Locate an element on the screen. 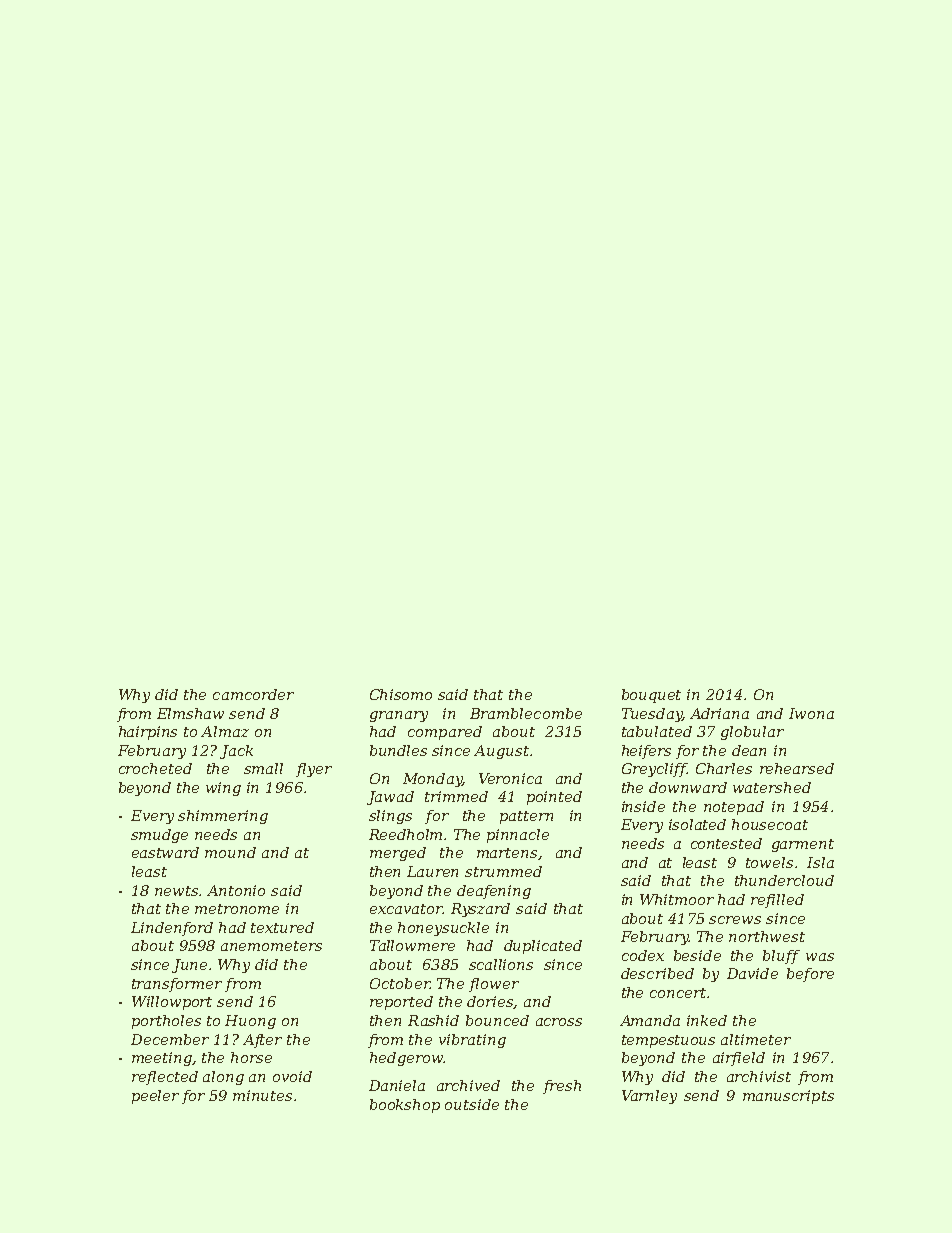 The image size is (952, 1233). textured is located at coordinates (282, 927).
